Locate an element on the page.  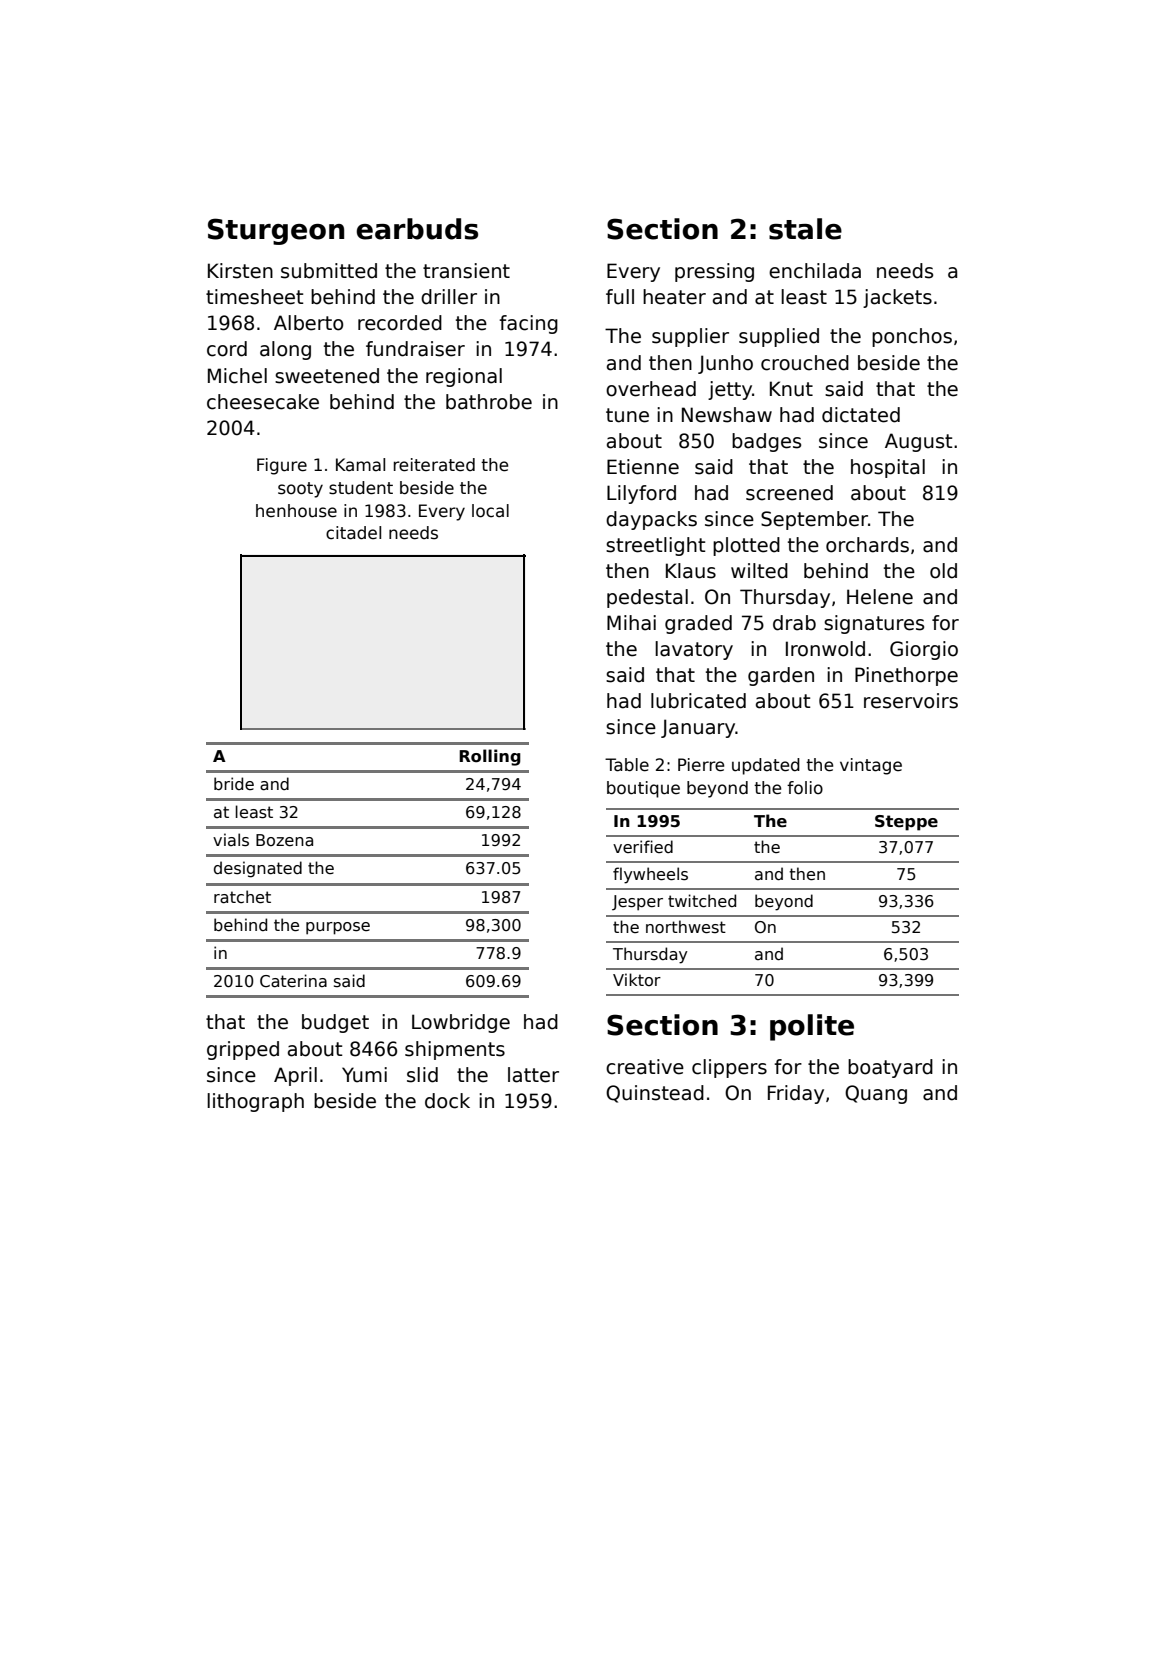
lithograph is located at coordinates (255, 1102).
